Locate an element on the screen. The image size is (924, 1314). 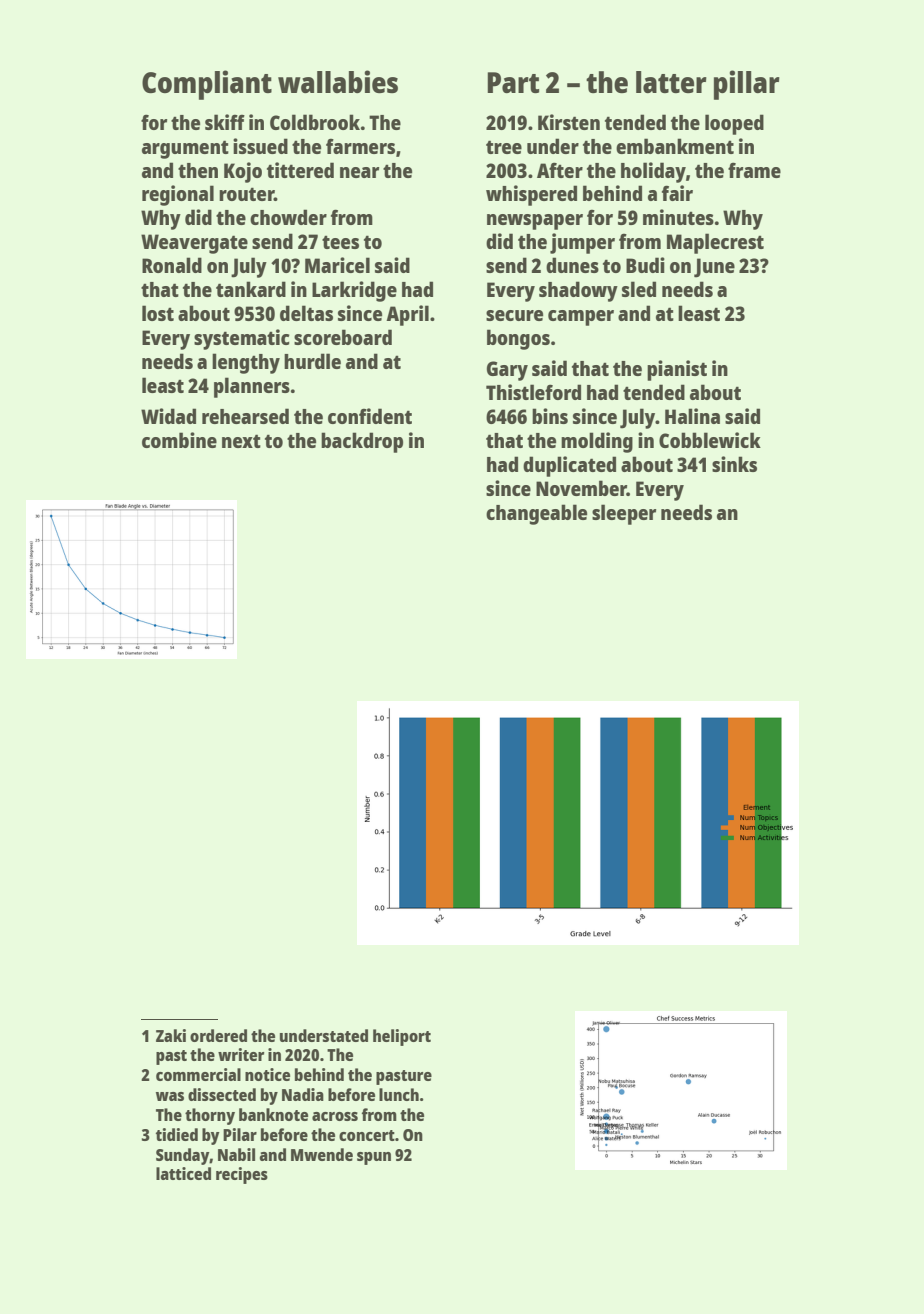
holiday is located at coordinates (653, 172).
